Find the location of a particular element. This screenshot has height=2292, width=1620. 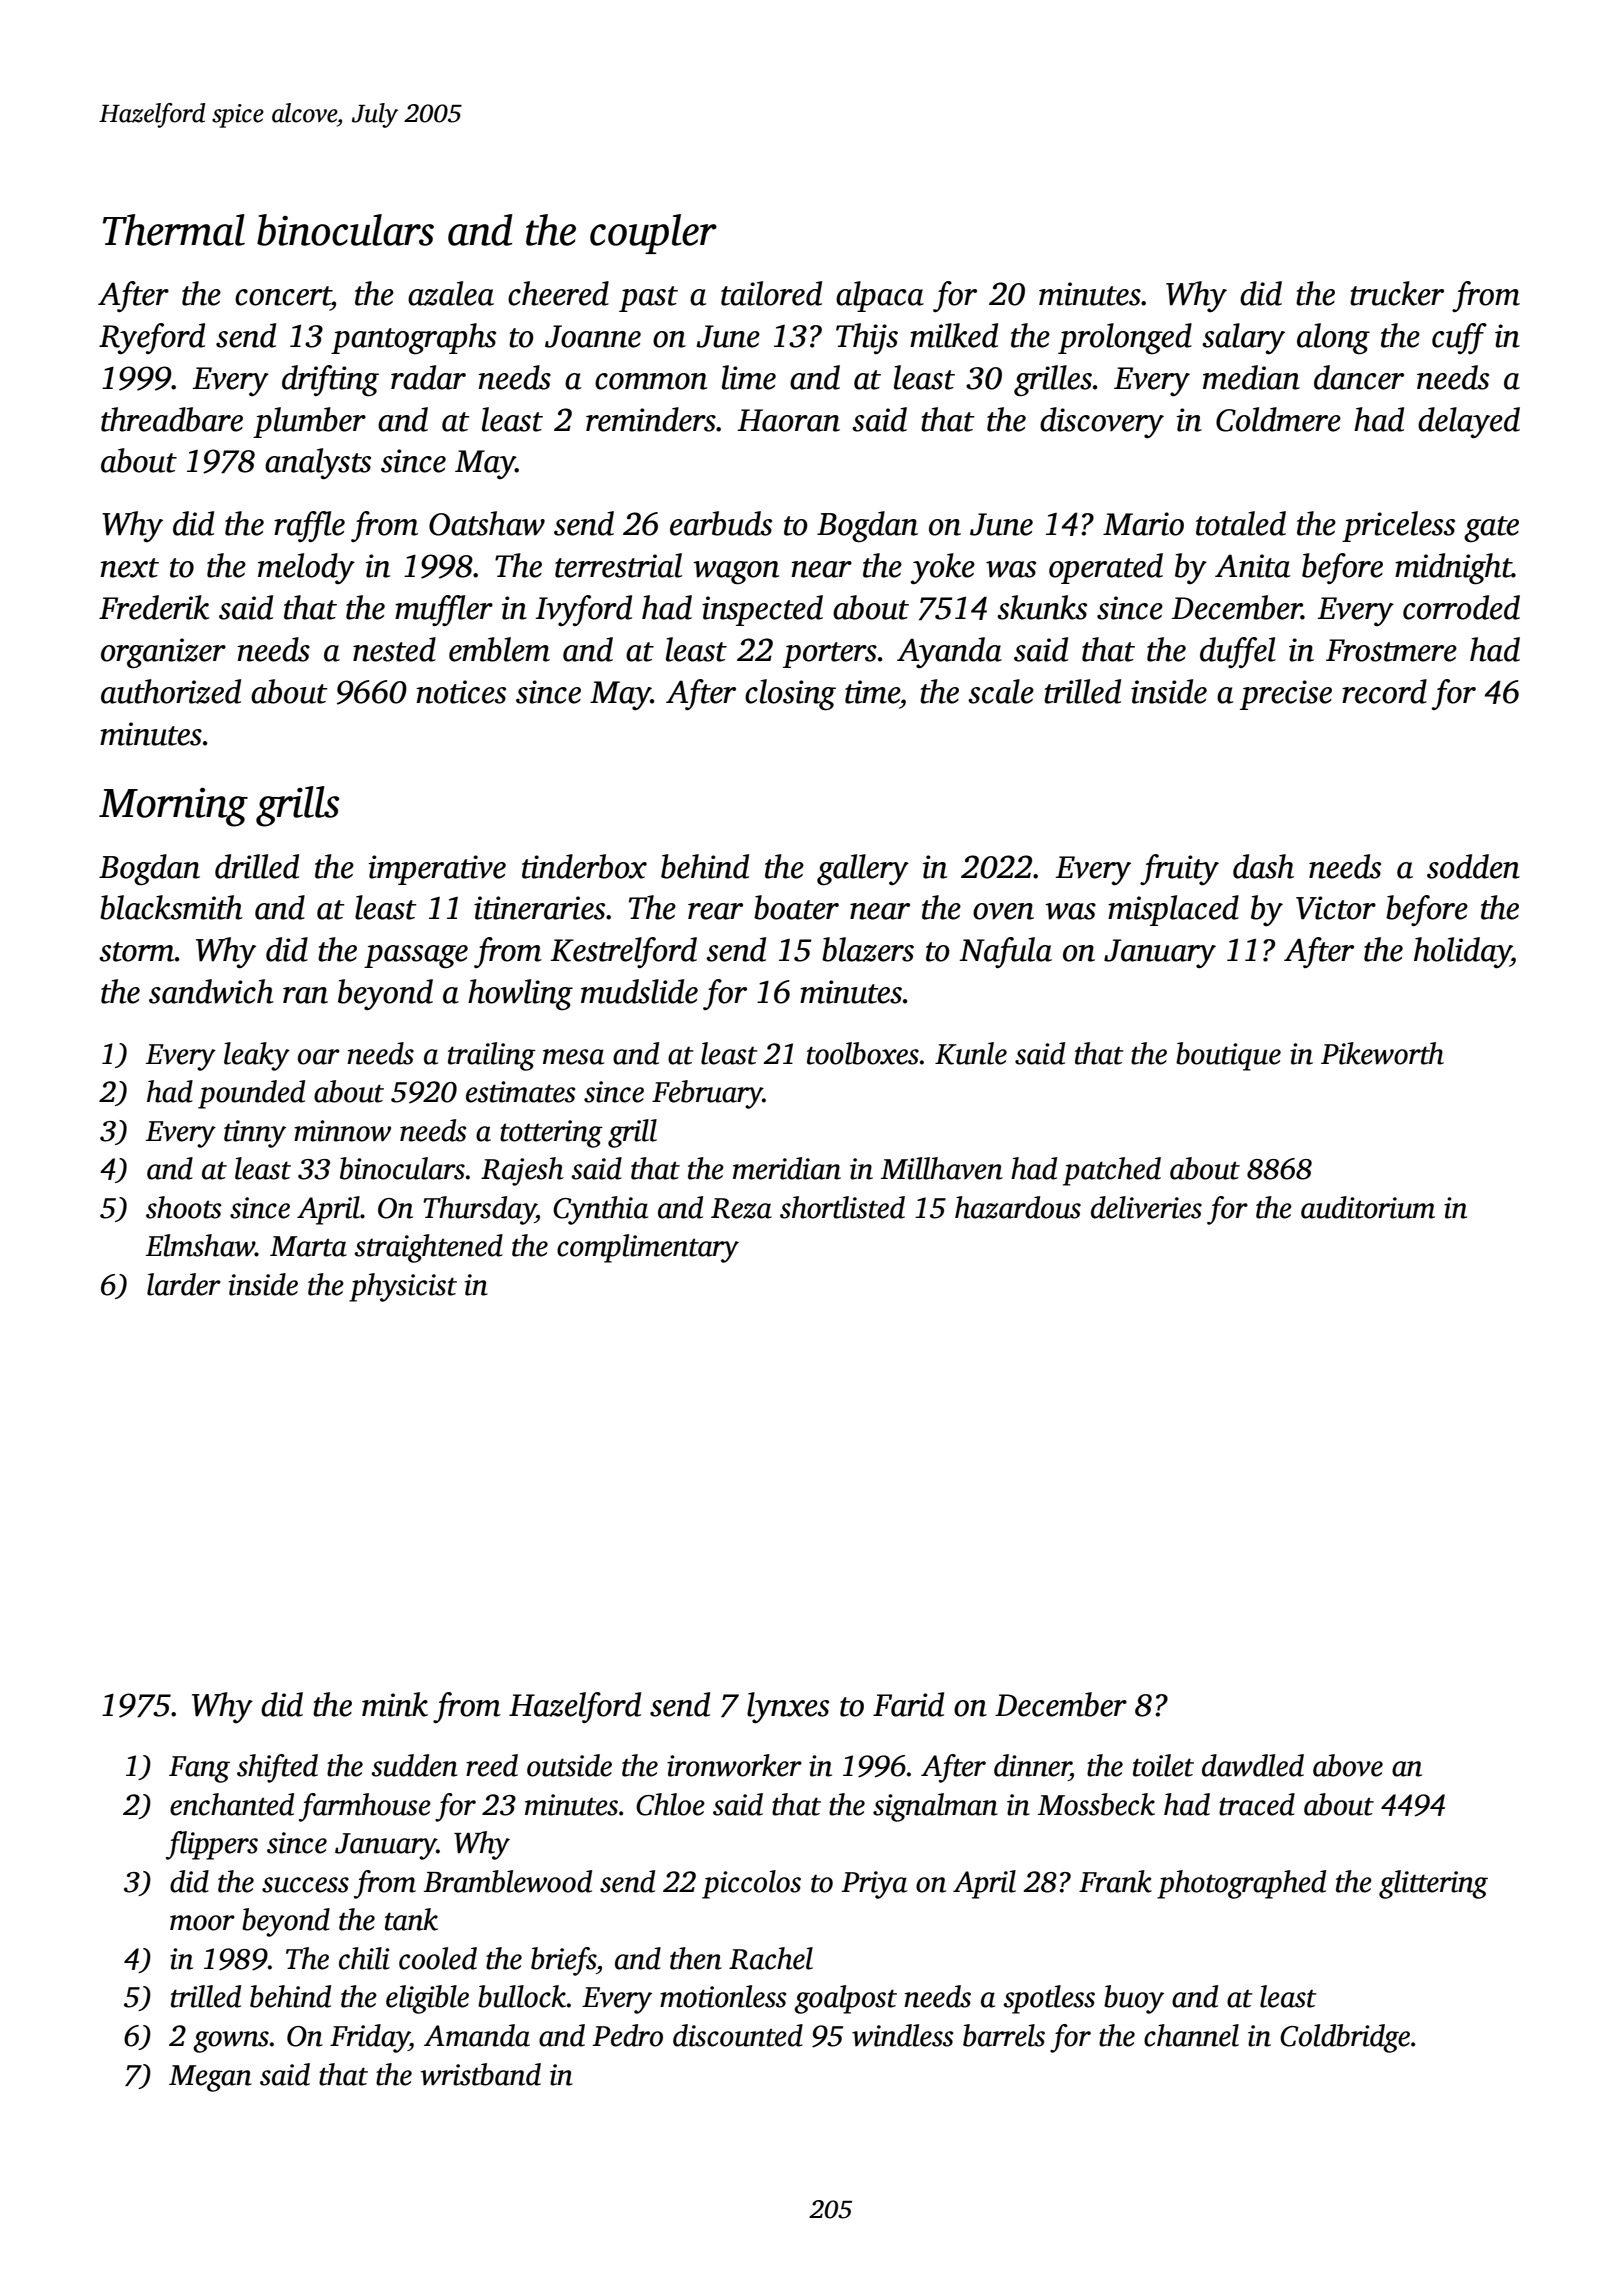

coupler is located at coordinates (653, 234).
